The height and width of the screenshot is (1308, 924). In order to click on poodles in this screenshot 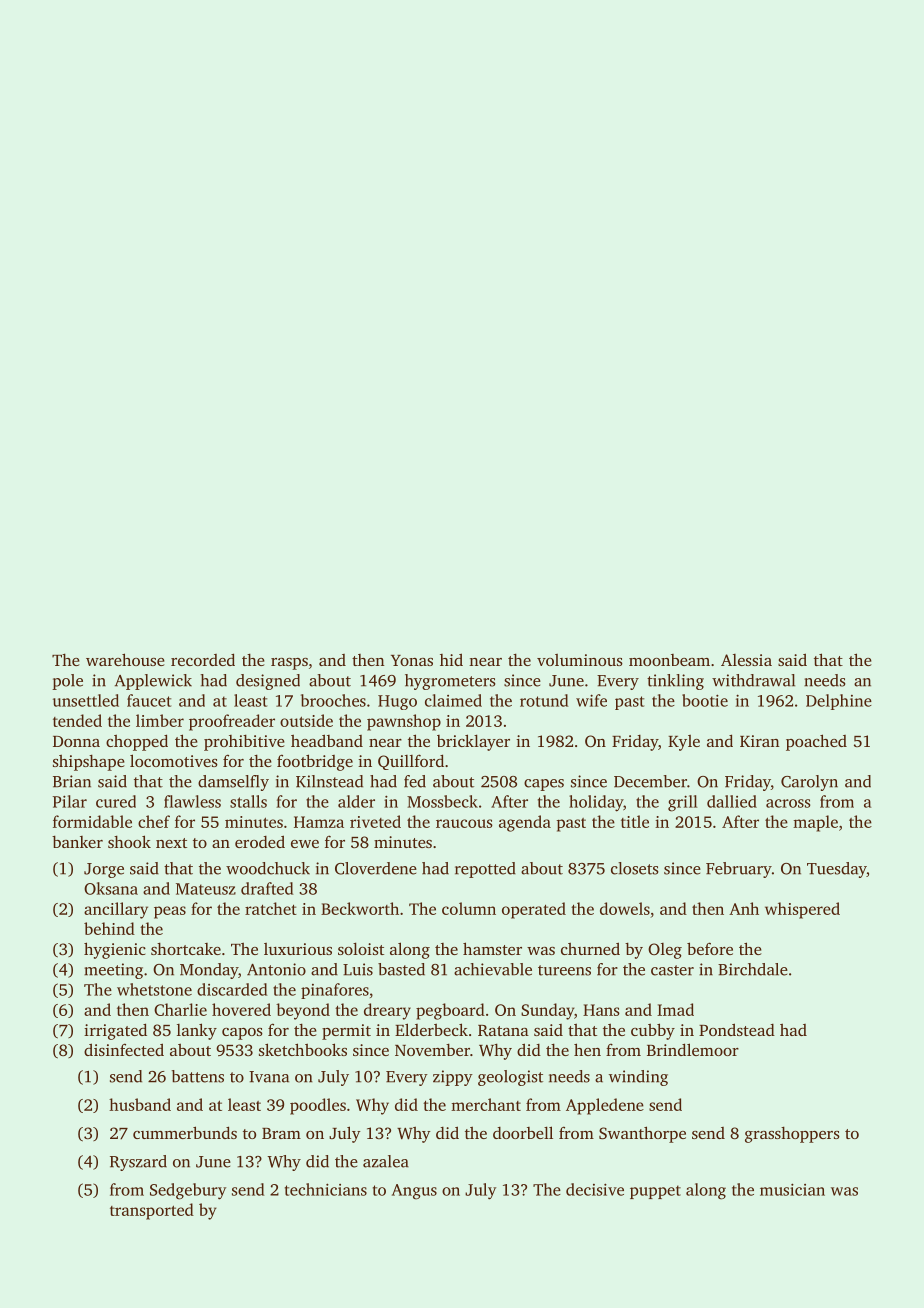, I will do `click(318, 1106)`.
